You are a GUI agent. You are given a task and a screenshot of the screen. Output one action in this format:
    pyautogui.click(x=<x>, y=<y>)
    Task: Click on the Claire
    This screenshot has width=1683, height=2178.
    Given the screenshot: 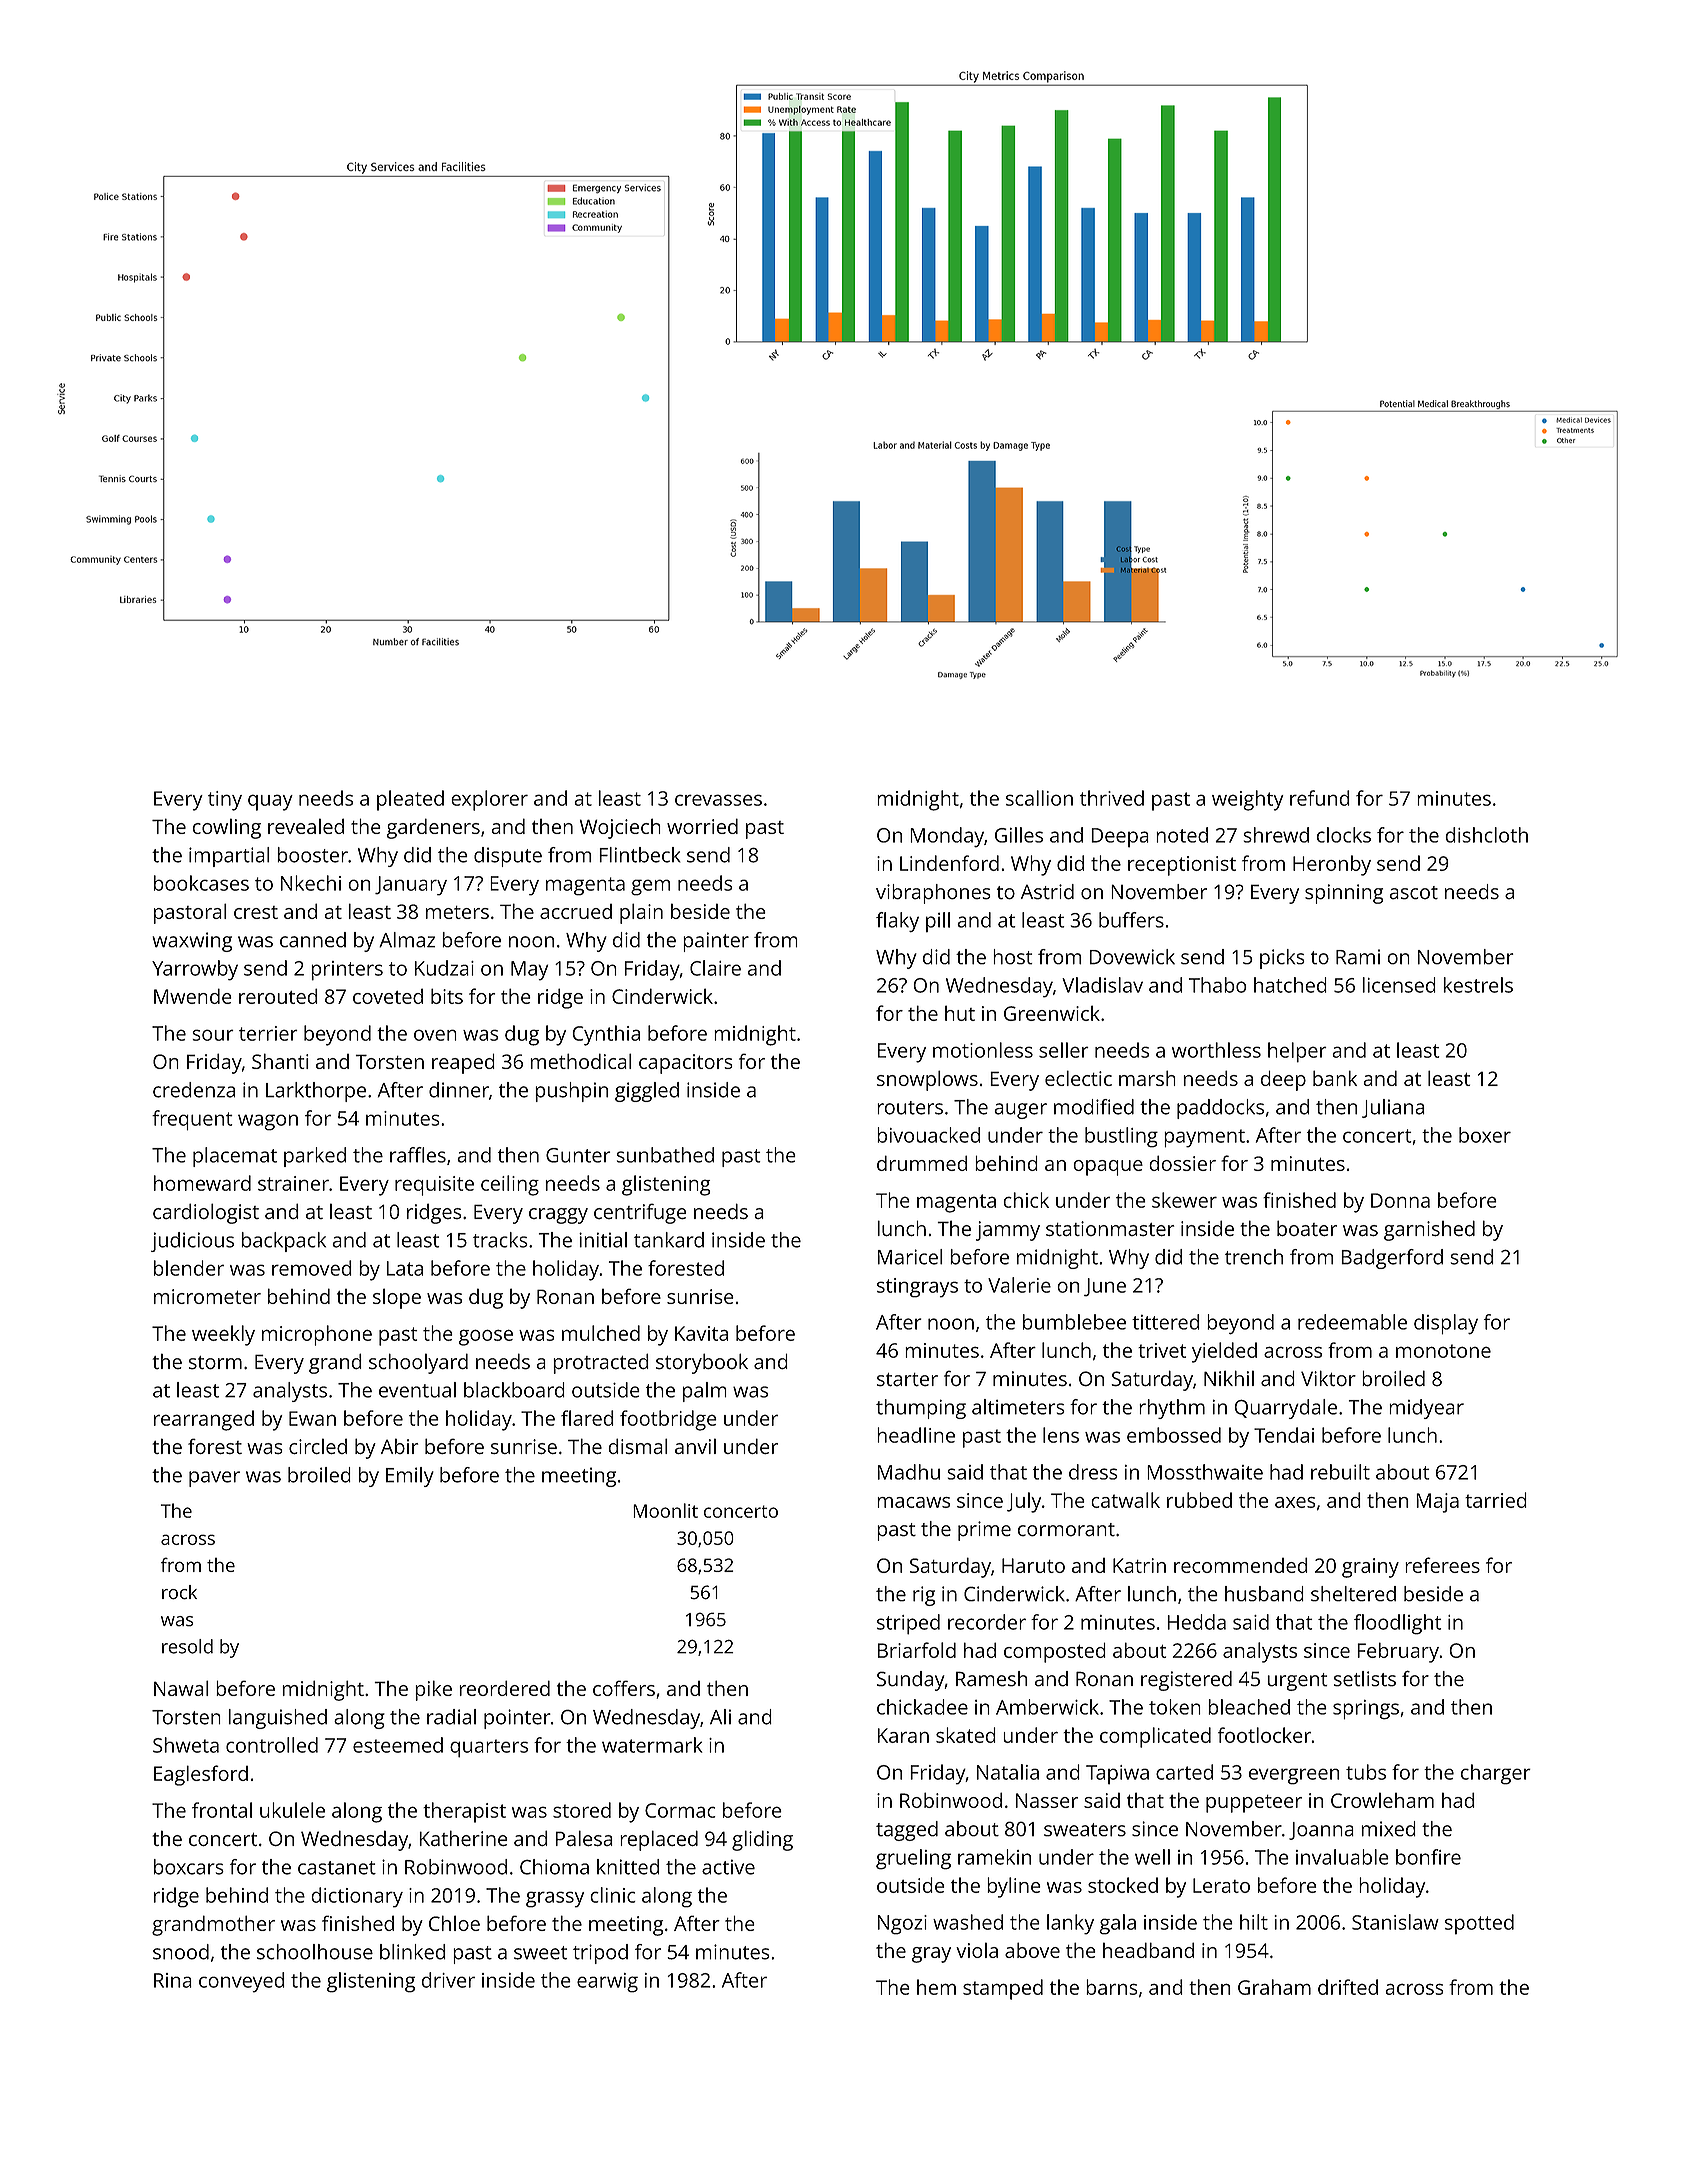 What is the action you would take?
    pyautogui.click(x=715, y=968)
